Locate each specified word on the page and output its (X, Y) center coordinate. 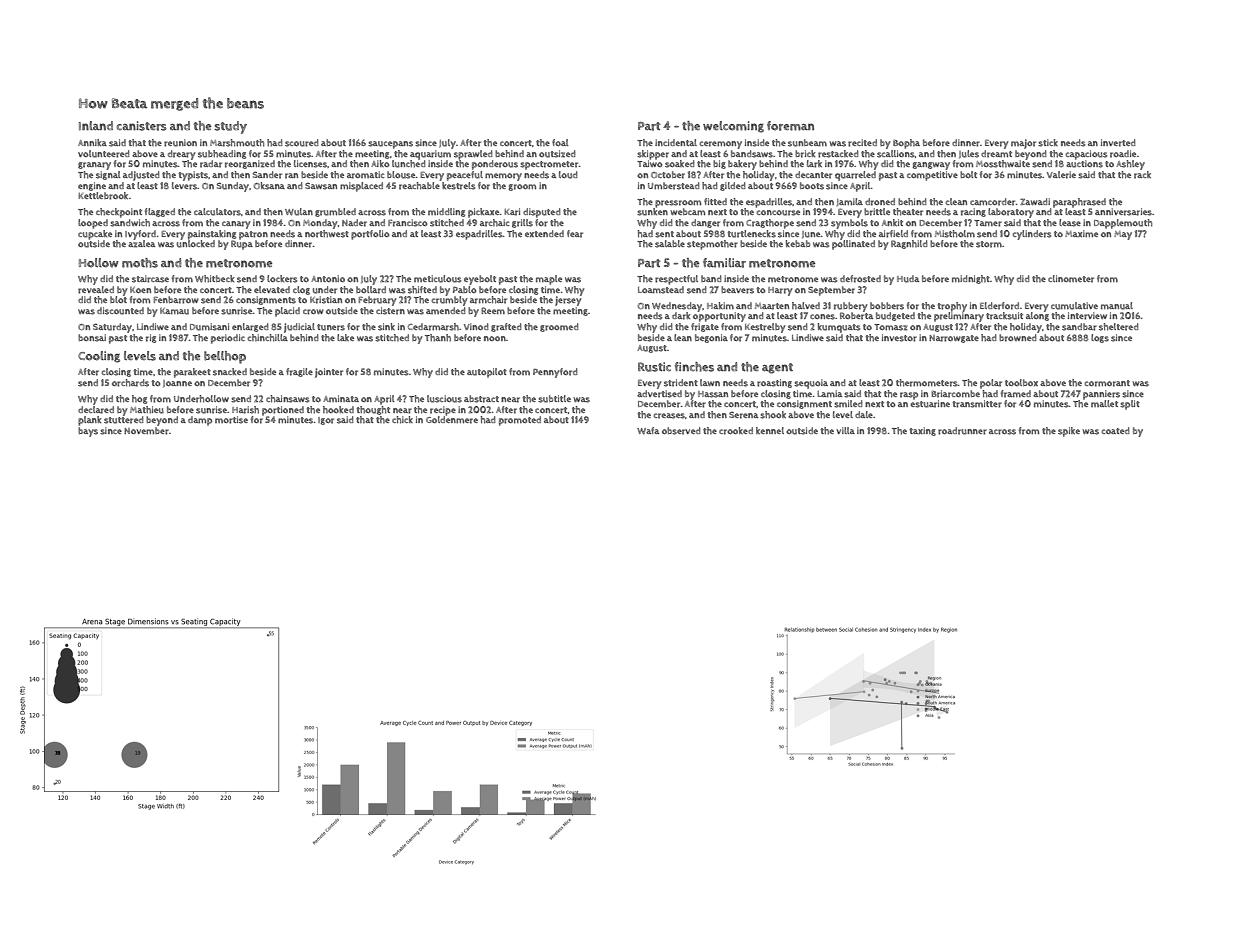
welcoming (733, 127)
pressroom (678, 204)
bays (88, 432)
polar (991, 384)
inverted (1118, 143)
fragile (299, 372)
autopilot (487, 373)
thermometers (927, 383)
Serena (743, 415)
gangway (931, 166)
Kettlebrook (103, 196)
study (230, 127)
